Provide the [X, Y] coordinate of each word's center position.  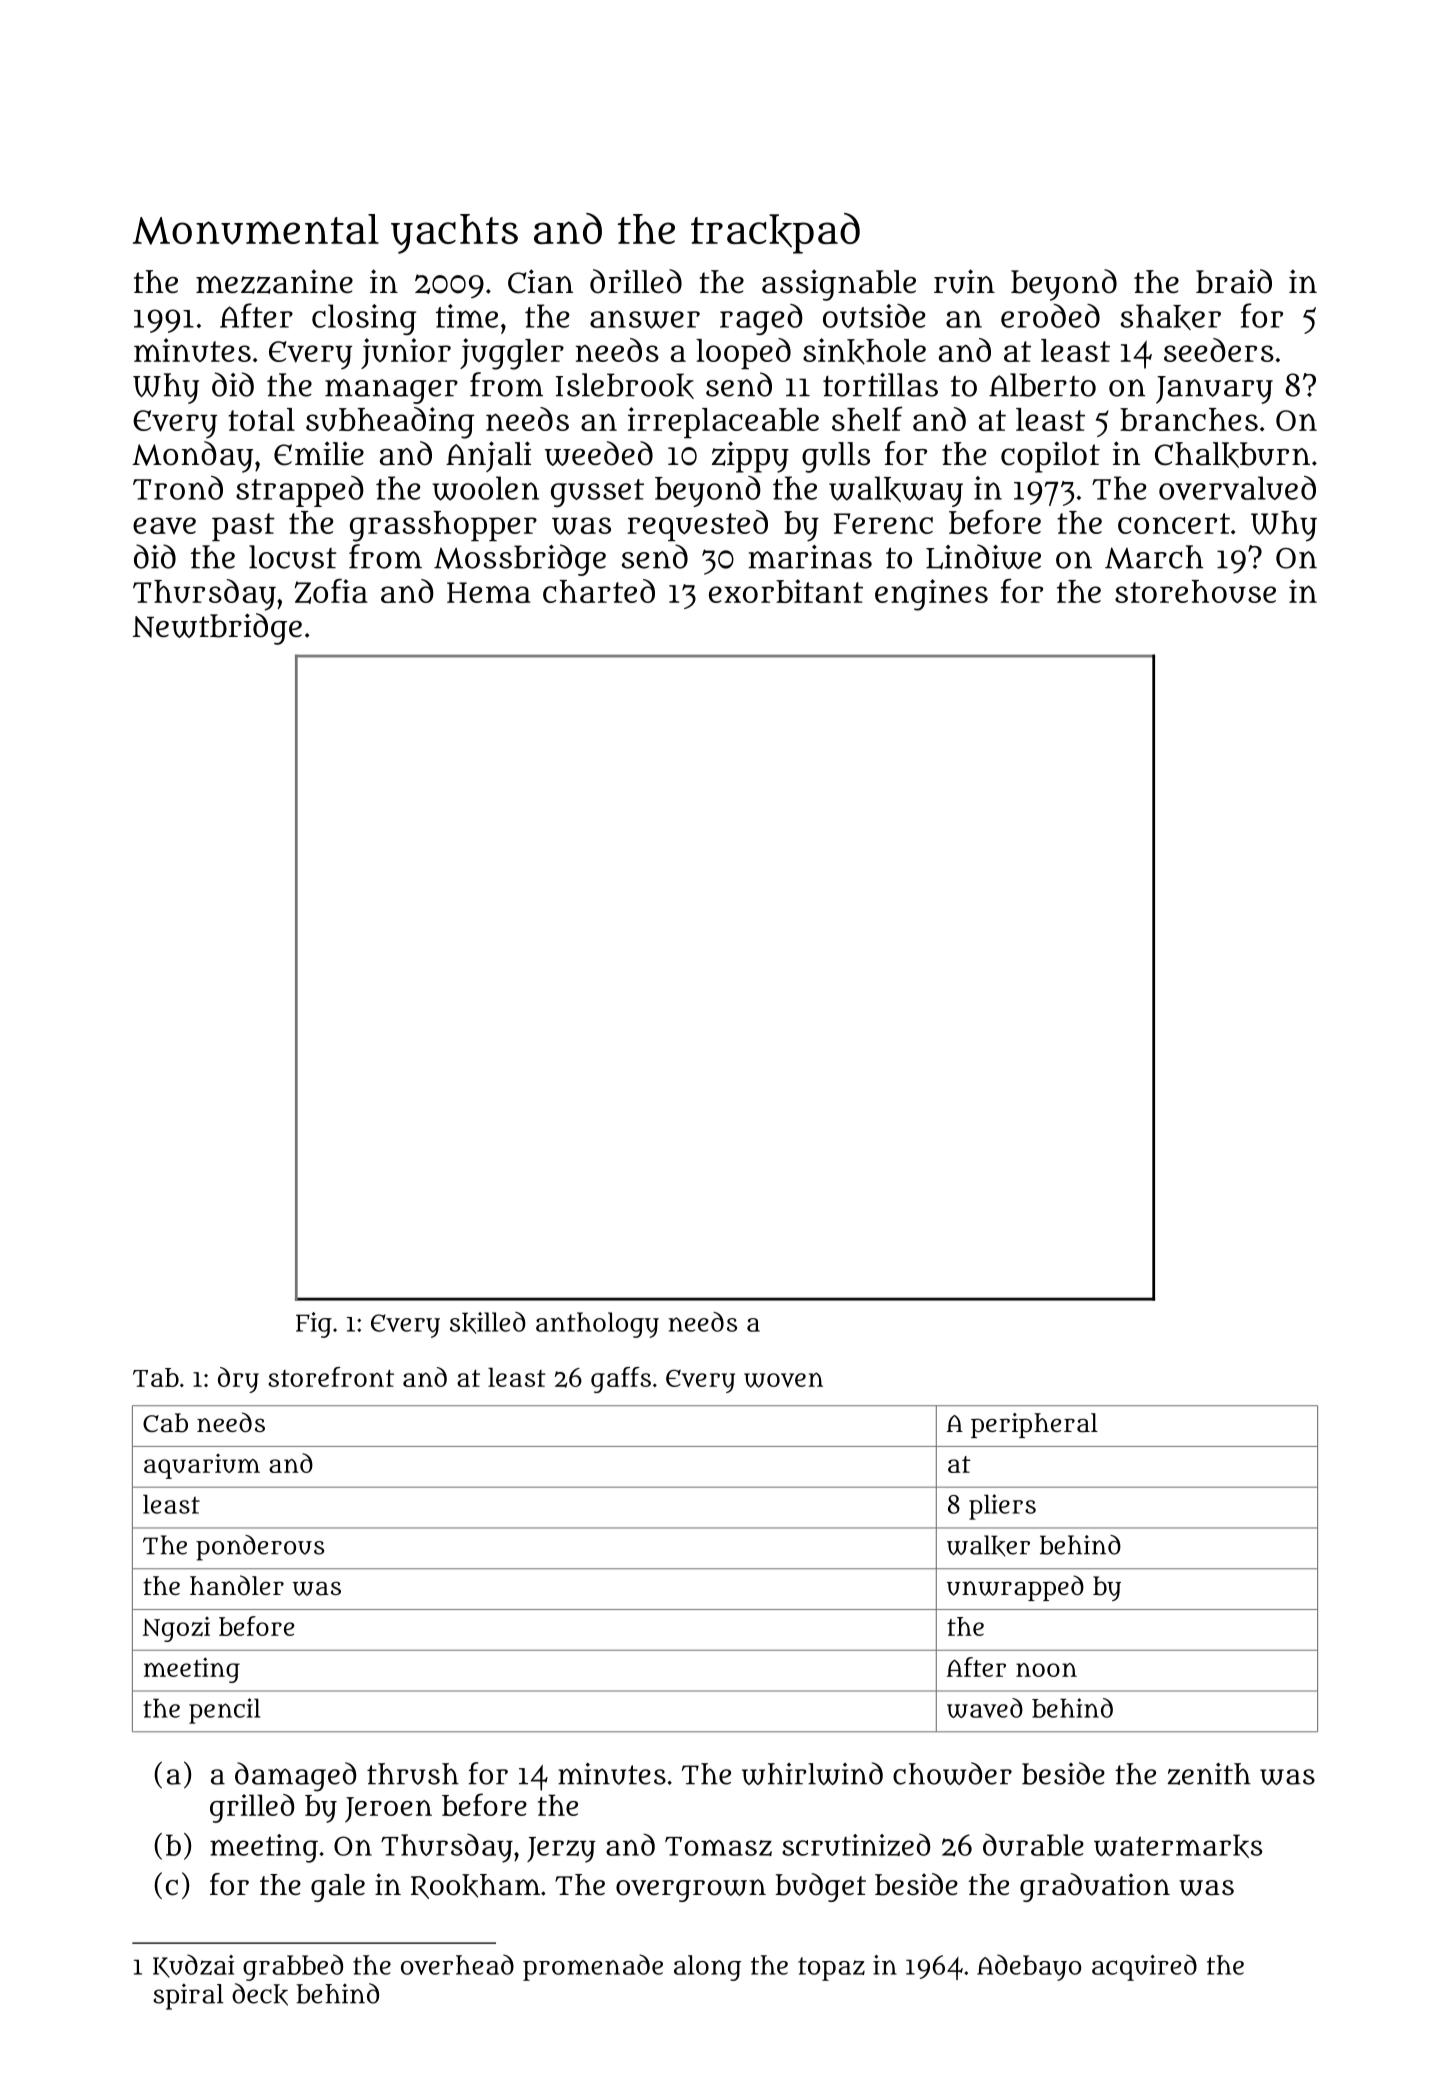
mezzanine [274, 281]
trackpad [775, 233]
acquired [1144, 1967]
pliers [1002, 1507]
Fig [314, 1325]
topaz [831, 1969]
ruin [964, 281]
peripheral [1034, 1425]
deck [260, 1994]
